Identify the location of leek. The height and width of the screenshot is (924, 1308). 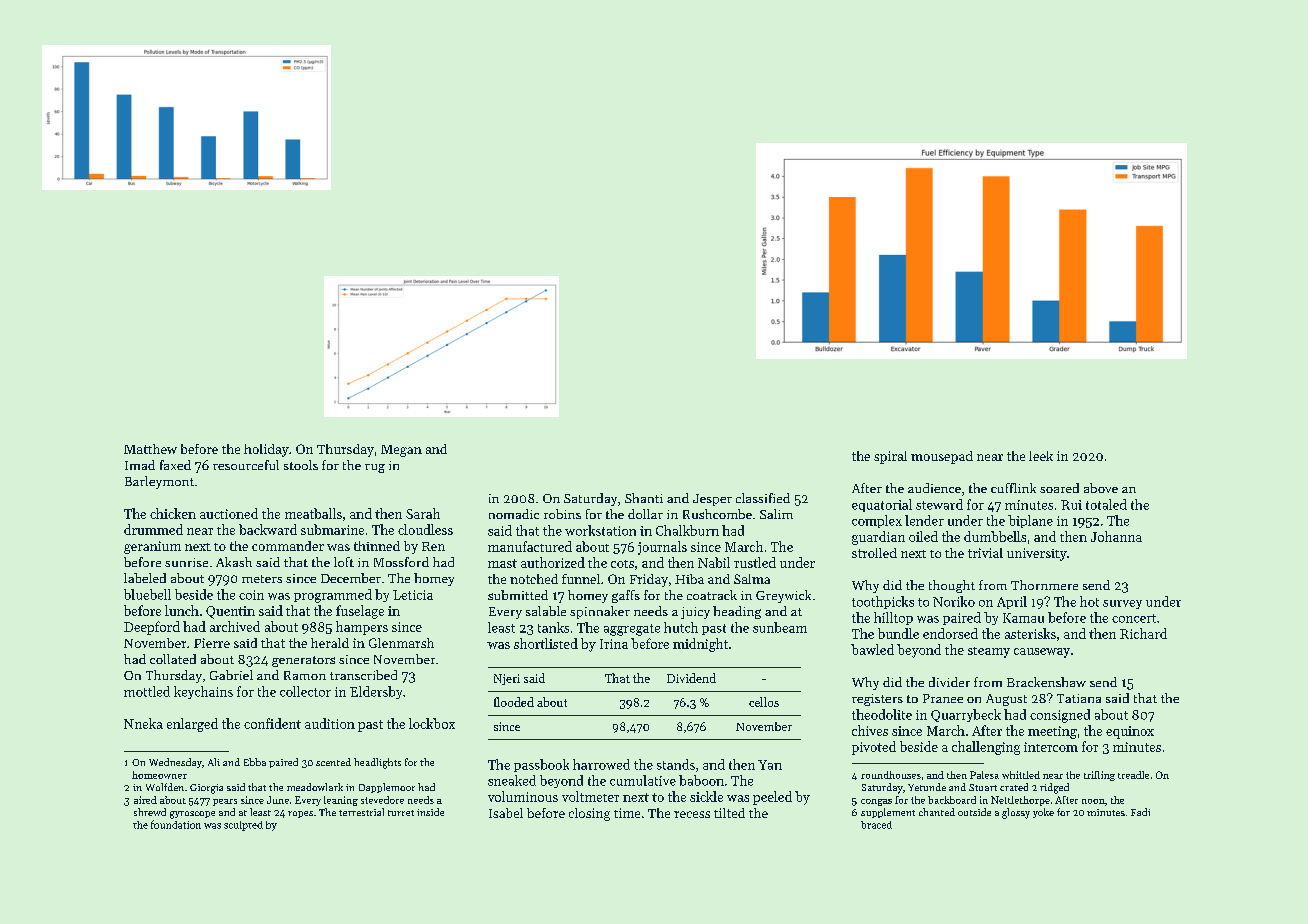
(1041, 456).
